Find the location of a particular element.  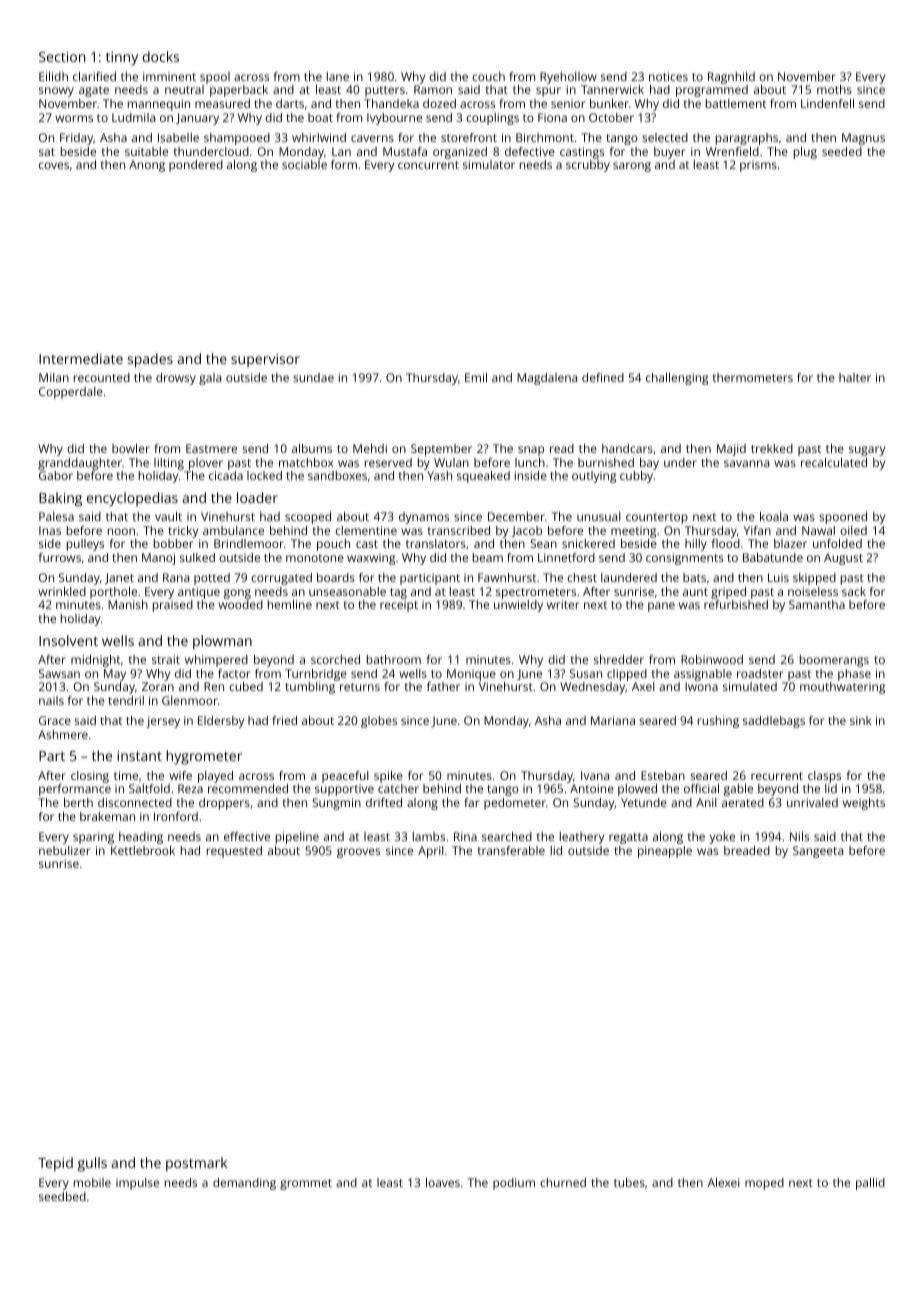

seedbed is located at coordinates (62, 1196).
